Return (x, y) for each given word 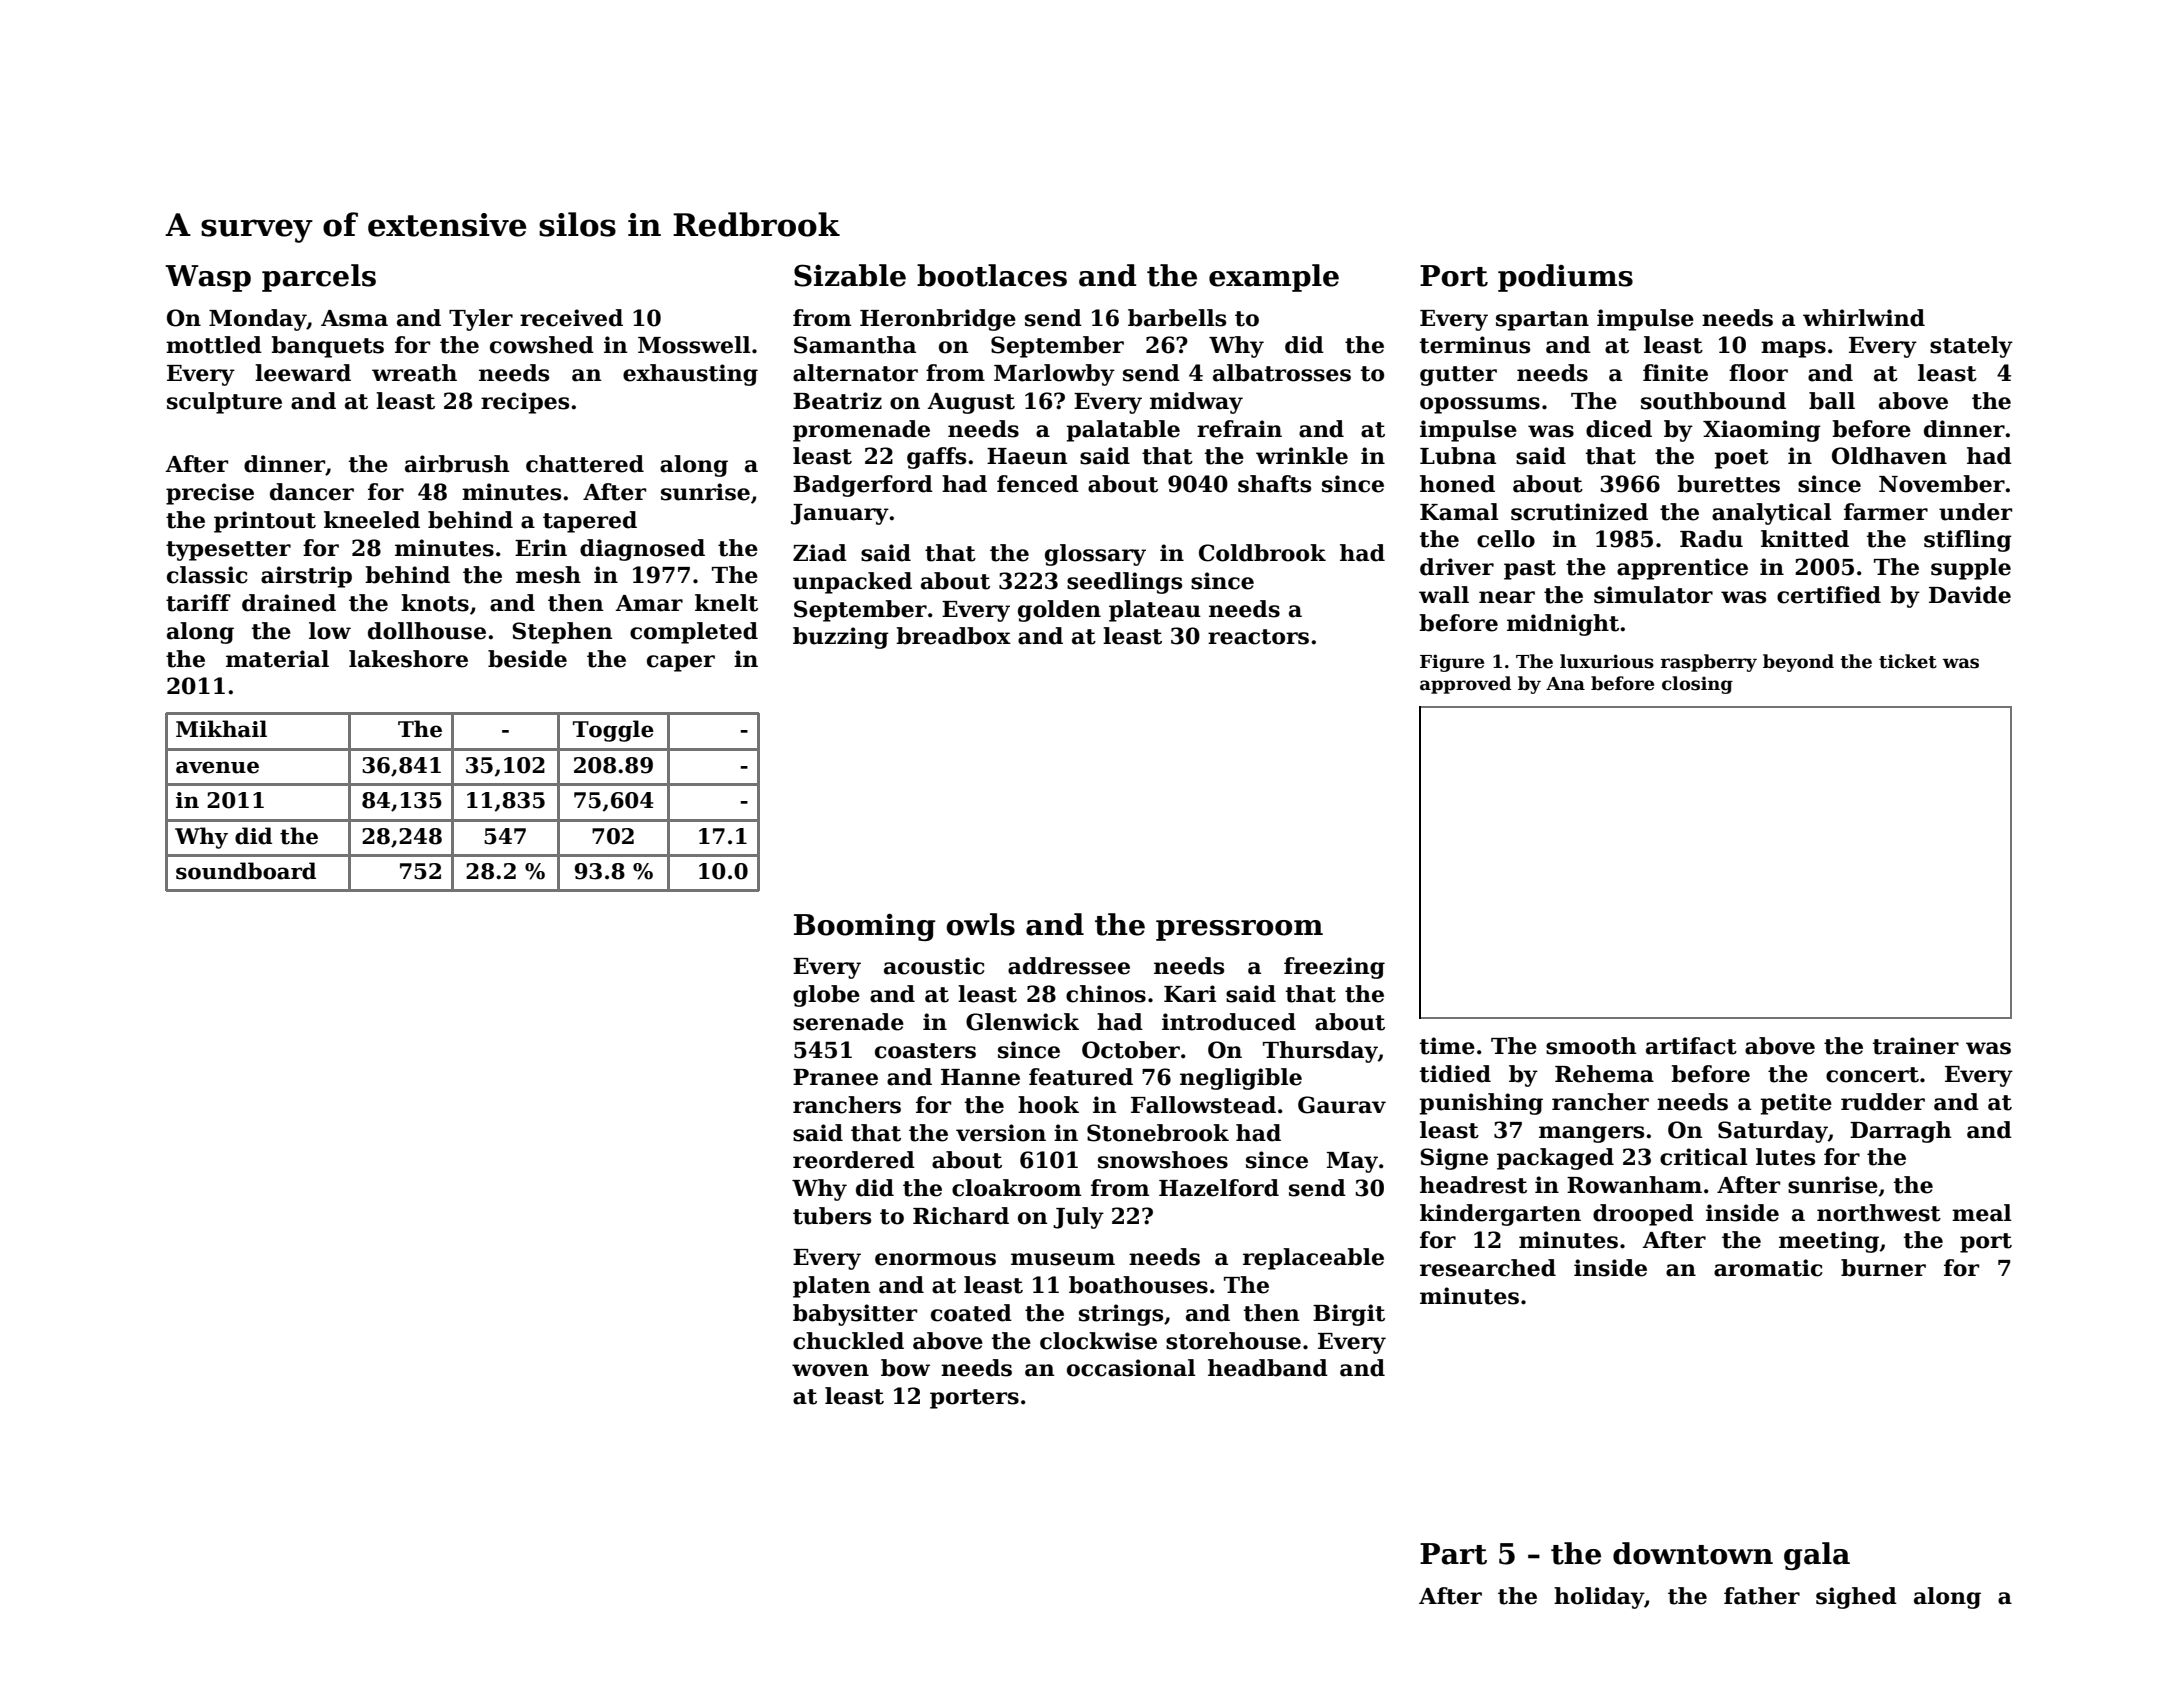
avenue (217, 767)
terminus (1475, 345)
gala (1817, 1556)
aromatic (1768, 1268)
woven (830, 1370)
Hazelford (1219, 1188)
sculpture (224, 403)
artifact (1691, 1046)
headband (1268, 1368)
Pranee (835, 1077)
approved (1465, 685)
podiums (1565, 278)
